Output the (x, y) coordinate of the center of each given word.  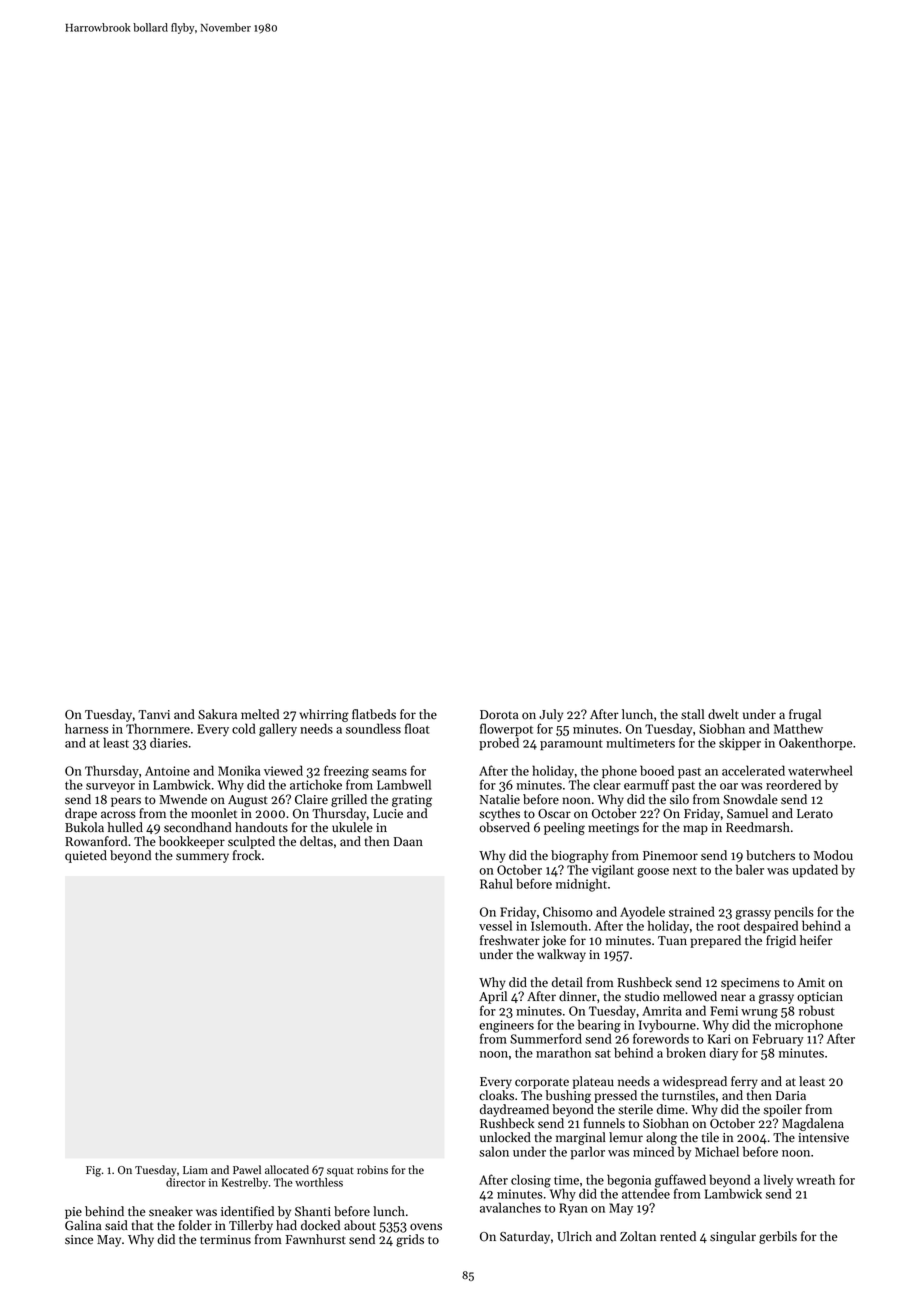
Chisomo (568, 911)
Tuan (672, 940)
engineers (506, 1026)
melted (260, 714)
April (493, 997)
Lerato (815, 814)
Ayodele (642, 913)
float (417, 728)
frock (247, 855)
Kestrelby (245, 1183)
